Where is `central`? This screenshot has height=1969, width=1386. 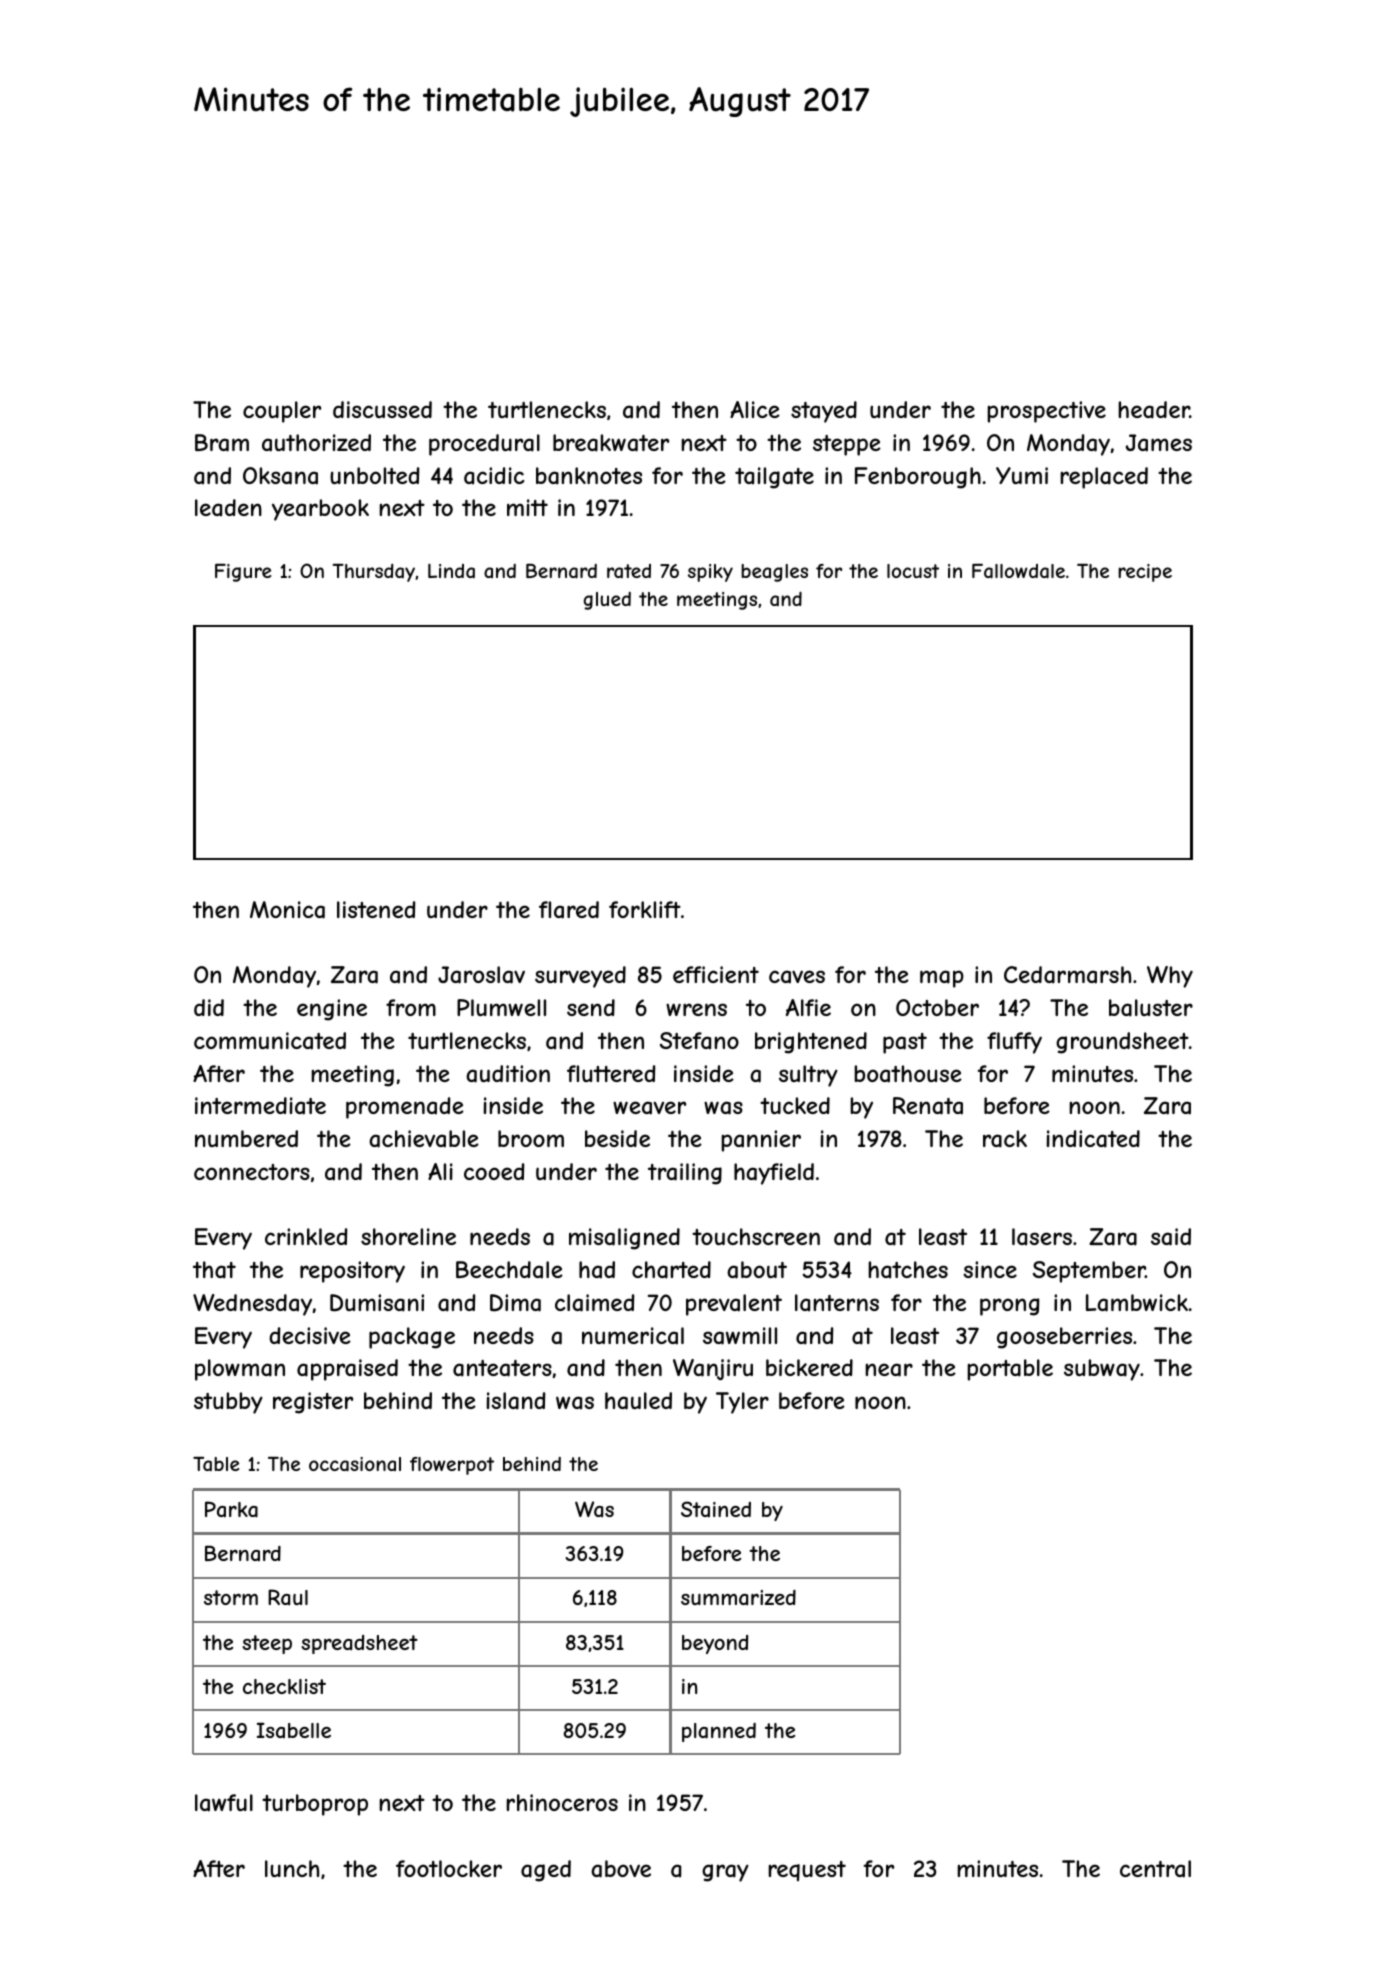 central is located at coordinates (1155, 1869).
